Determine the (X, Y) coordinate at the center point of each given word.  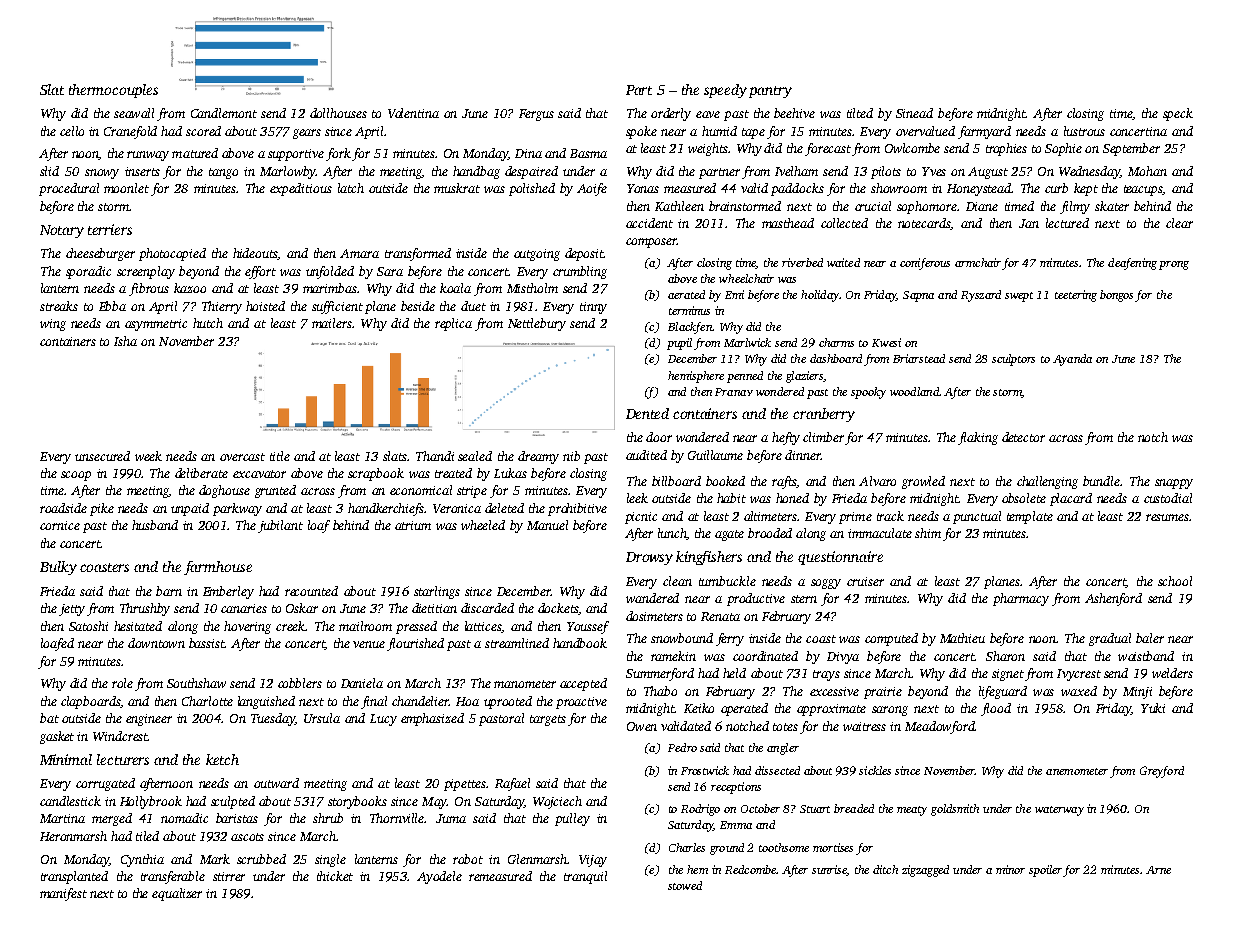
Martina (62, 818)
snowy (102, 174)
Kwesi (886, 342)
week (148, 456)
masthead (788, 223)
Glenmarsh (537, 859)
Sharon (1005, 656)
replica (453, 324)
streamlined (517, 643)
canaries (244, 608)
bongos (1118, 296)
